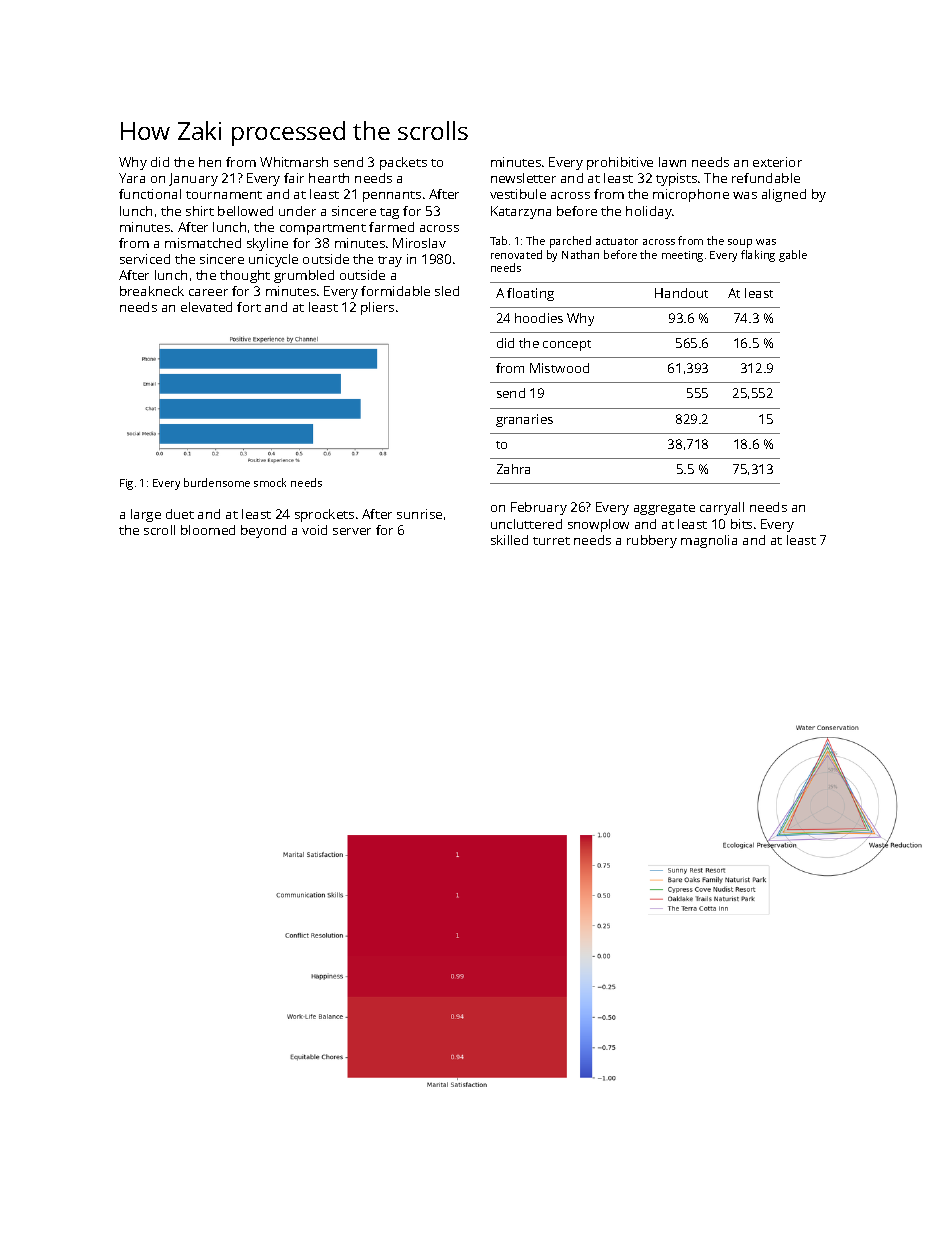 The height and width of the document is (1233, 952). Describe the element at coordinates (523, 178) in the document. I see `newsletter` at that location.
